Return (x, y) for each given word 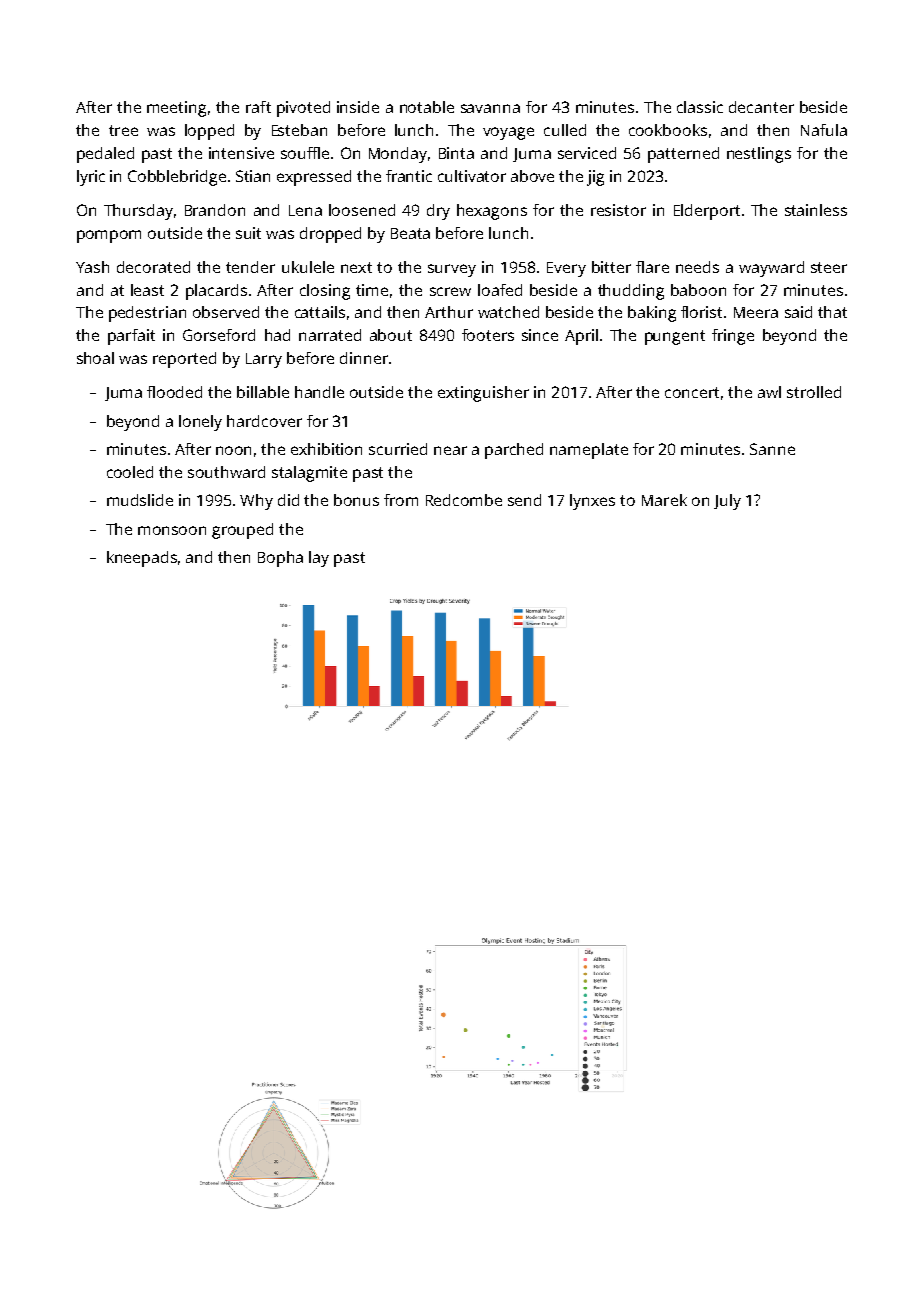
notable (427, 107)
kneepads (142, 559)
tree (123, 130)
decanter (761, 107)
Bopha (280, 559)
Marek (664, 500)
